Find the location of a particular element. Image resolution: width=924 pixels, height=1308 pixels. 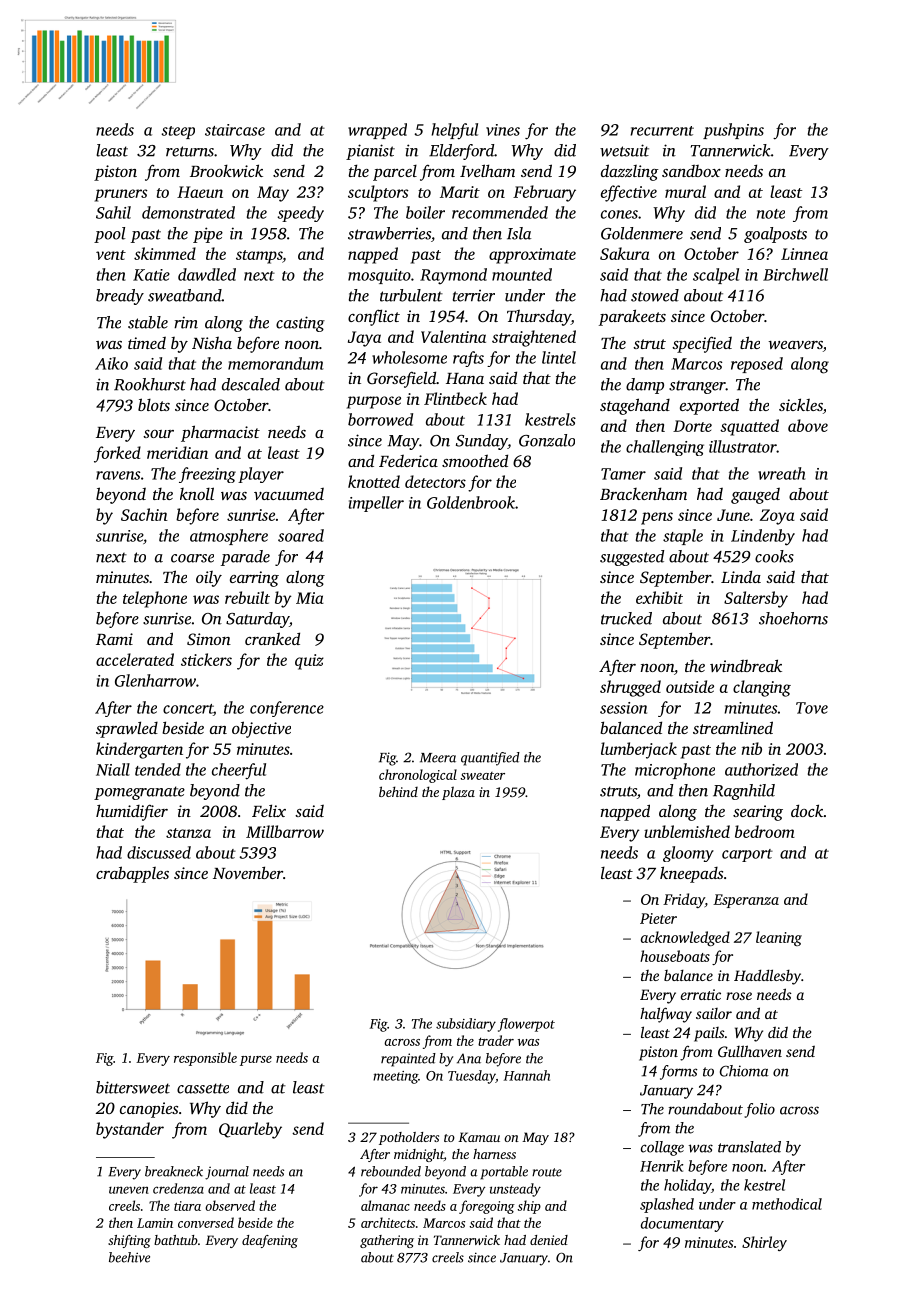

route is located at coordinates (547, 1172).
